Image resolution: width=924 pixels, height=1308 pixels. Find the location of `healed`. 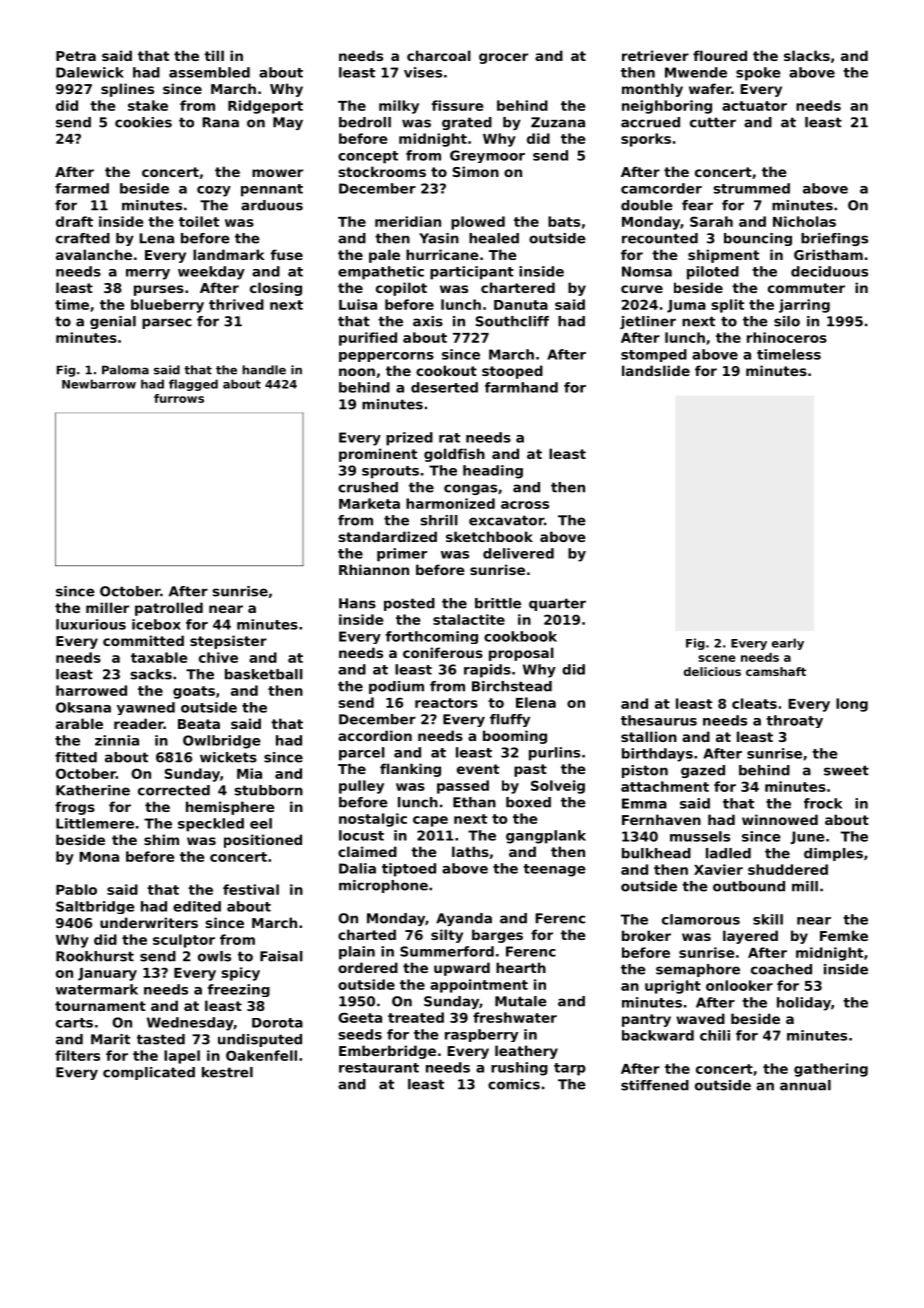

healed is located at coordinates (494, 238).
